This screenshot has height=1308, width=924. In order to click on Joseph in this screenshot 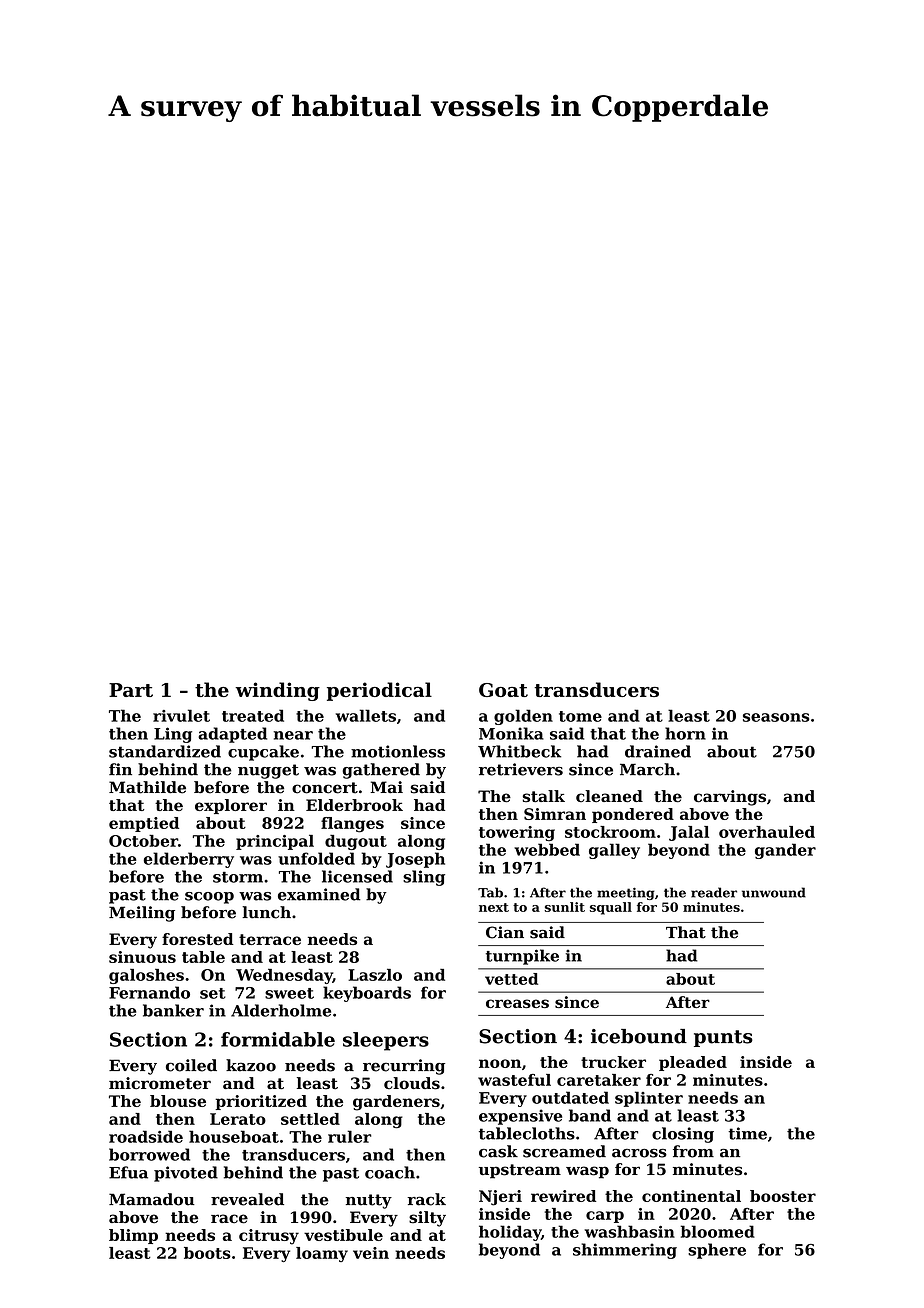, I will do `click(415, 860)`.
